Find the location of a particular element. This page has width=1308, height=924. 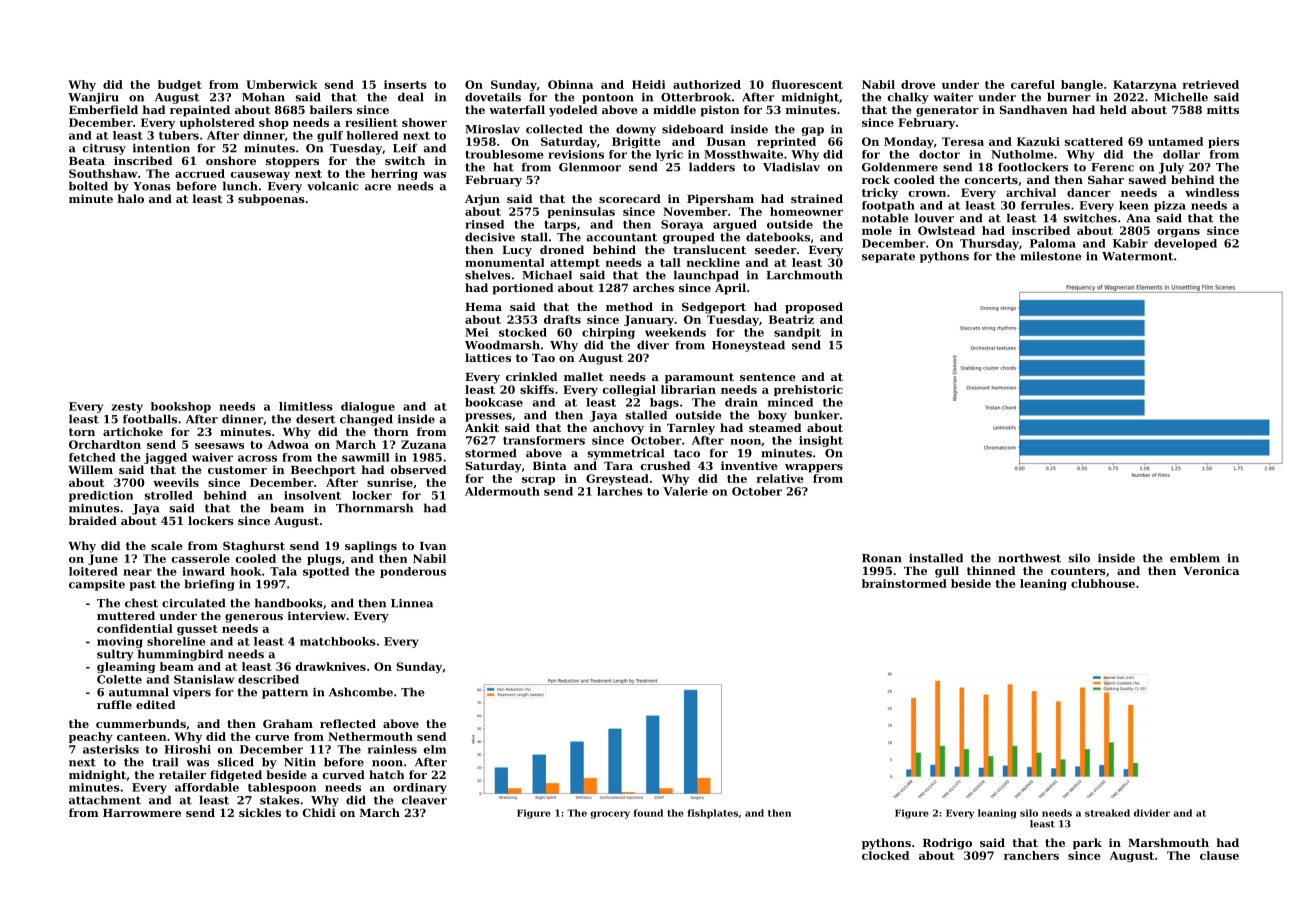

ranchers is located at coordinates (1031, 855).
